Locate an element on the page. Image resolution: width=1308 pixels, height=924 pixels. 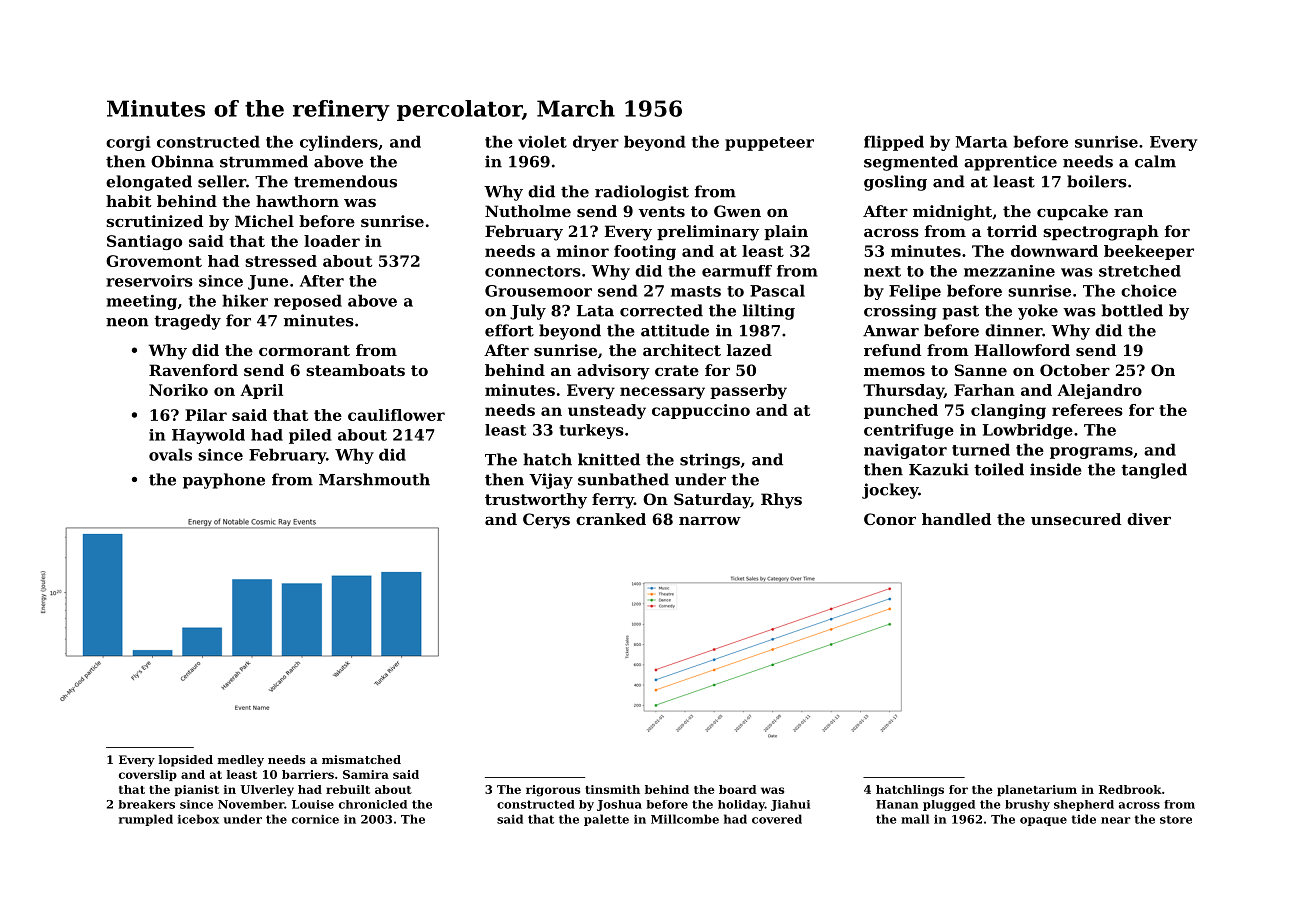
unsecured is located at coordinates (1076, 519).
